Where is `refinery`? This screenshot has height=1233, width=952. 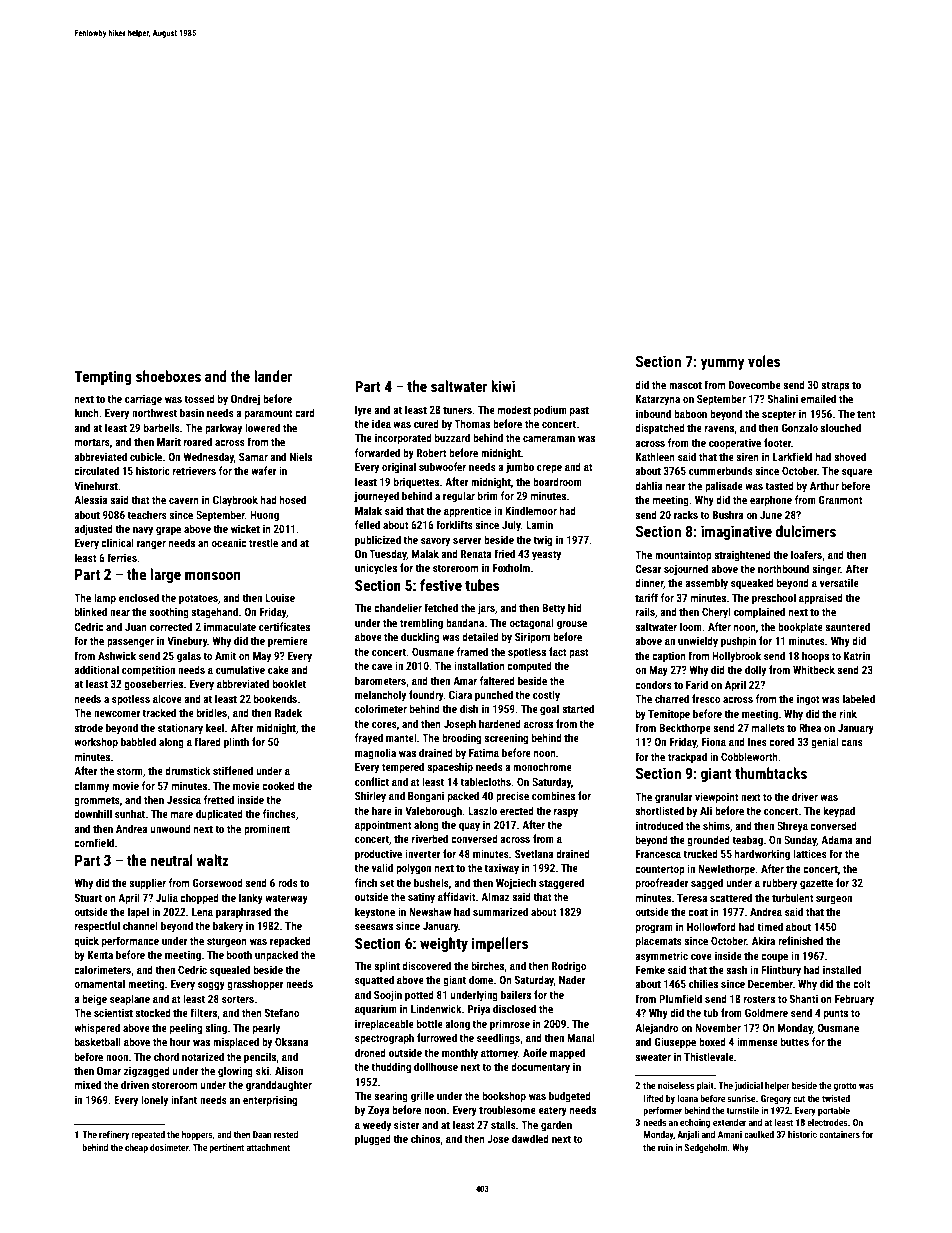
refinery is located at coordinates (114, 1135).
